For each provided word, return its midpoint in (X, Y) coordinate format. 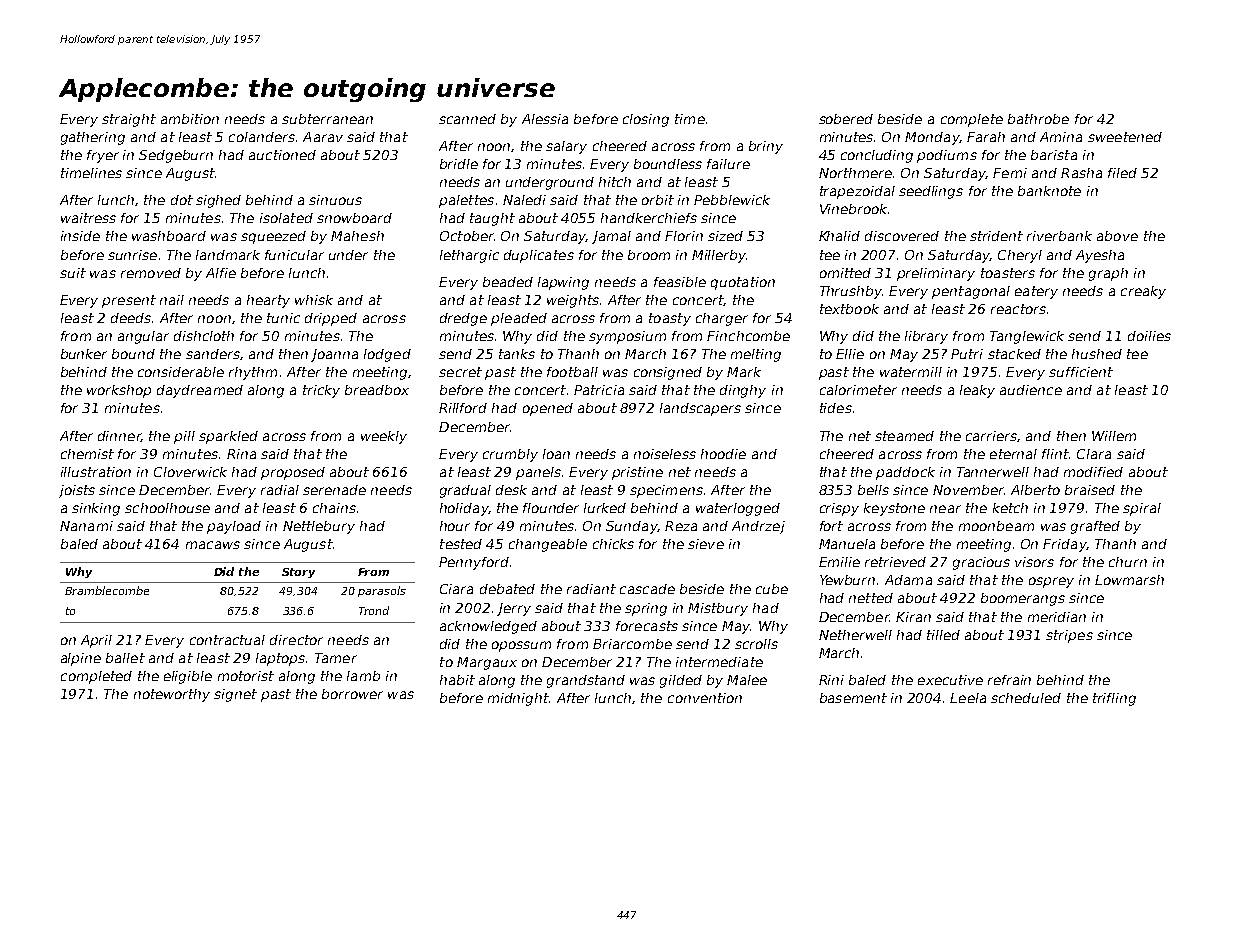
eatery (1036, 292)
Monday (932, 138)
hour (455, 526)
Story (298, 573)
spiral (1142, 509)
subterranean (327, 119)
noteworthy (172, 695)
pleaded (519, 319)
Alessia (545, 119)
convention (705, 698)
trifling (1114, 699)
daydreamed (200, 391)
